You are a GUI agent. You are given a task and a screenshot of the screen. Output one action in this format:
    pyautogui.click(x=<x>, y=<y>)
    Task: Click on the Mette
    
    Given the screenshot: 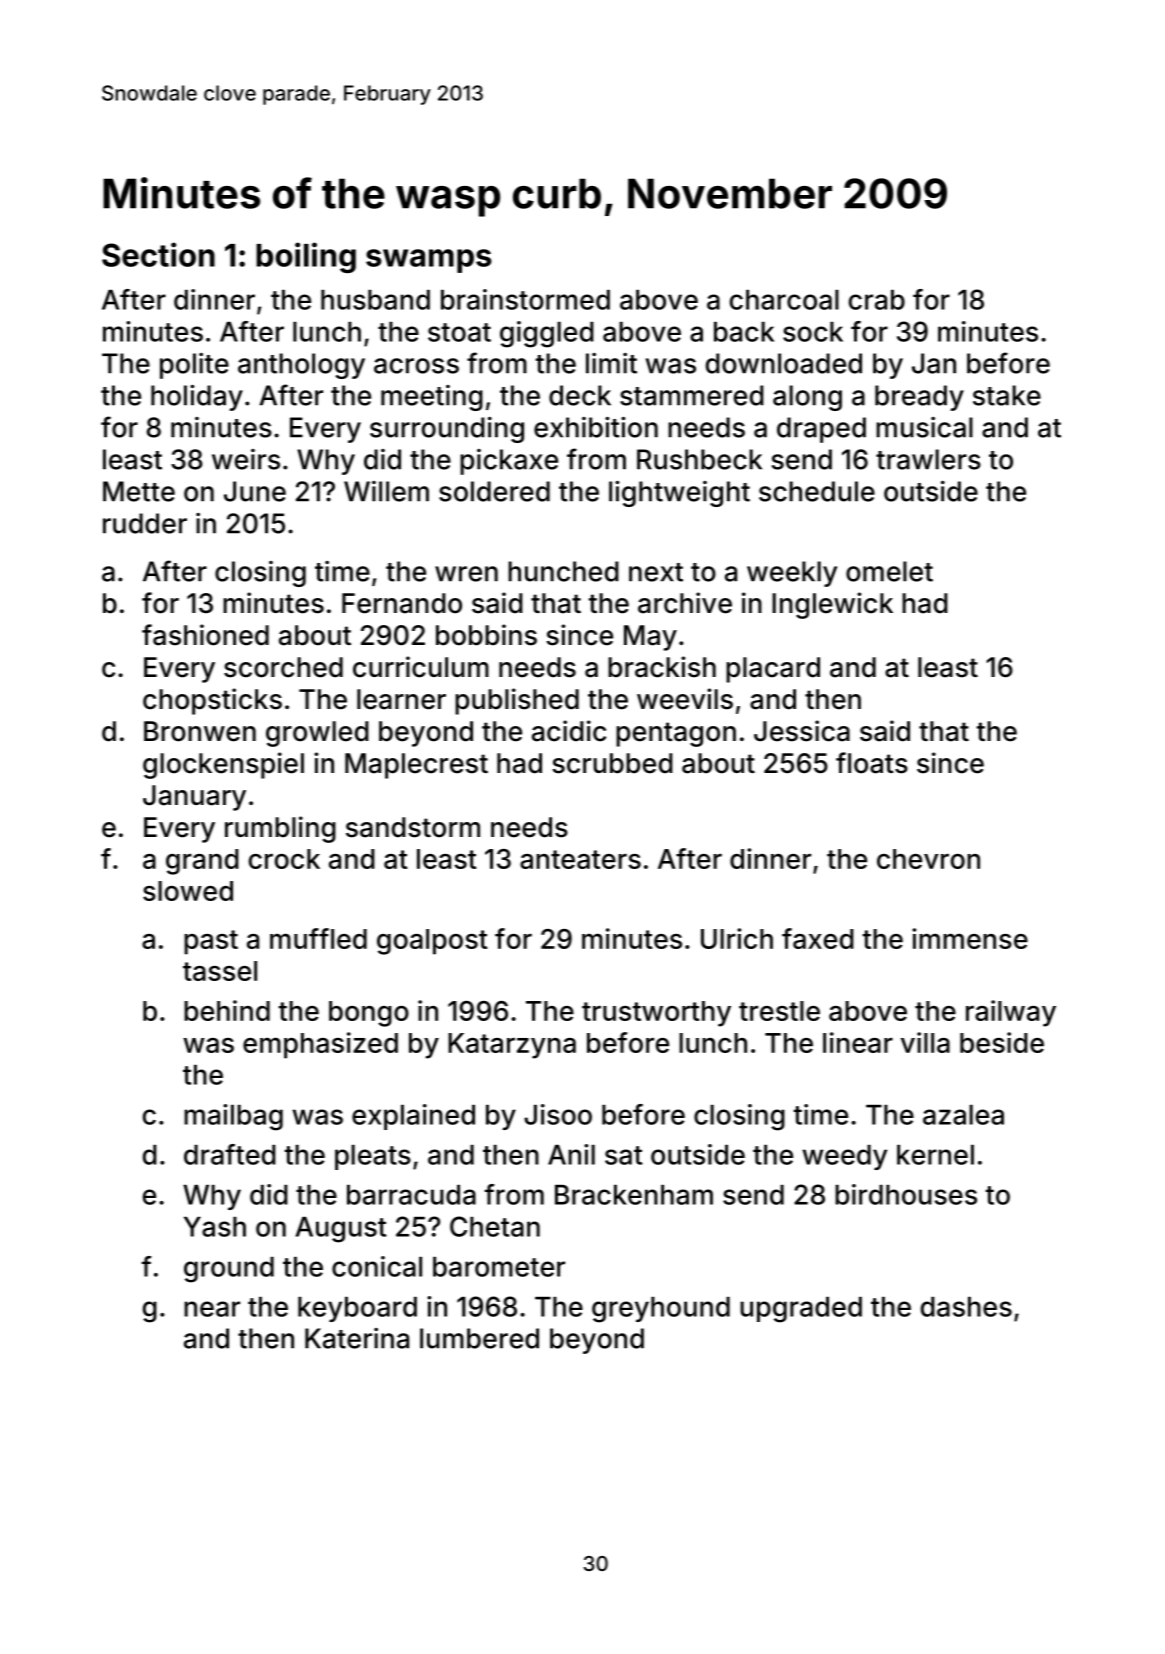 What is the action you would take?
    pyautogui.click(x=139, y=491)
